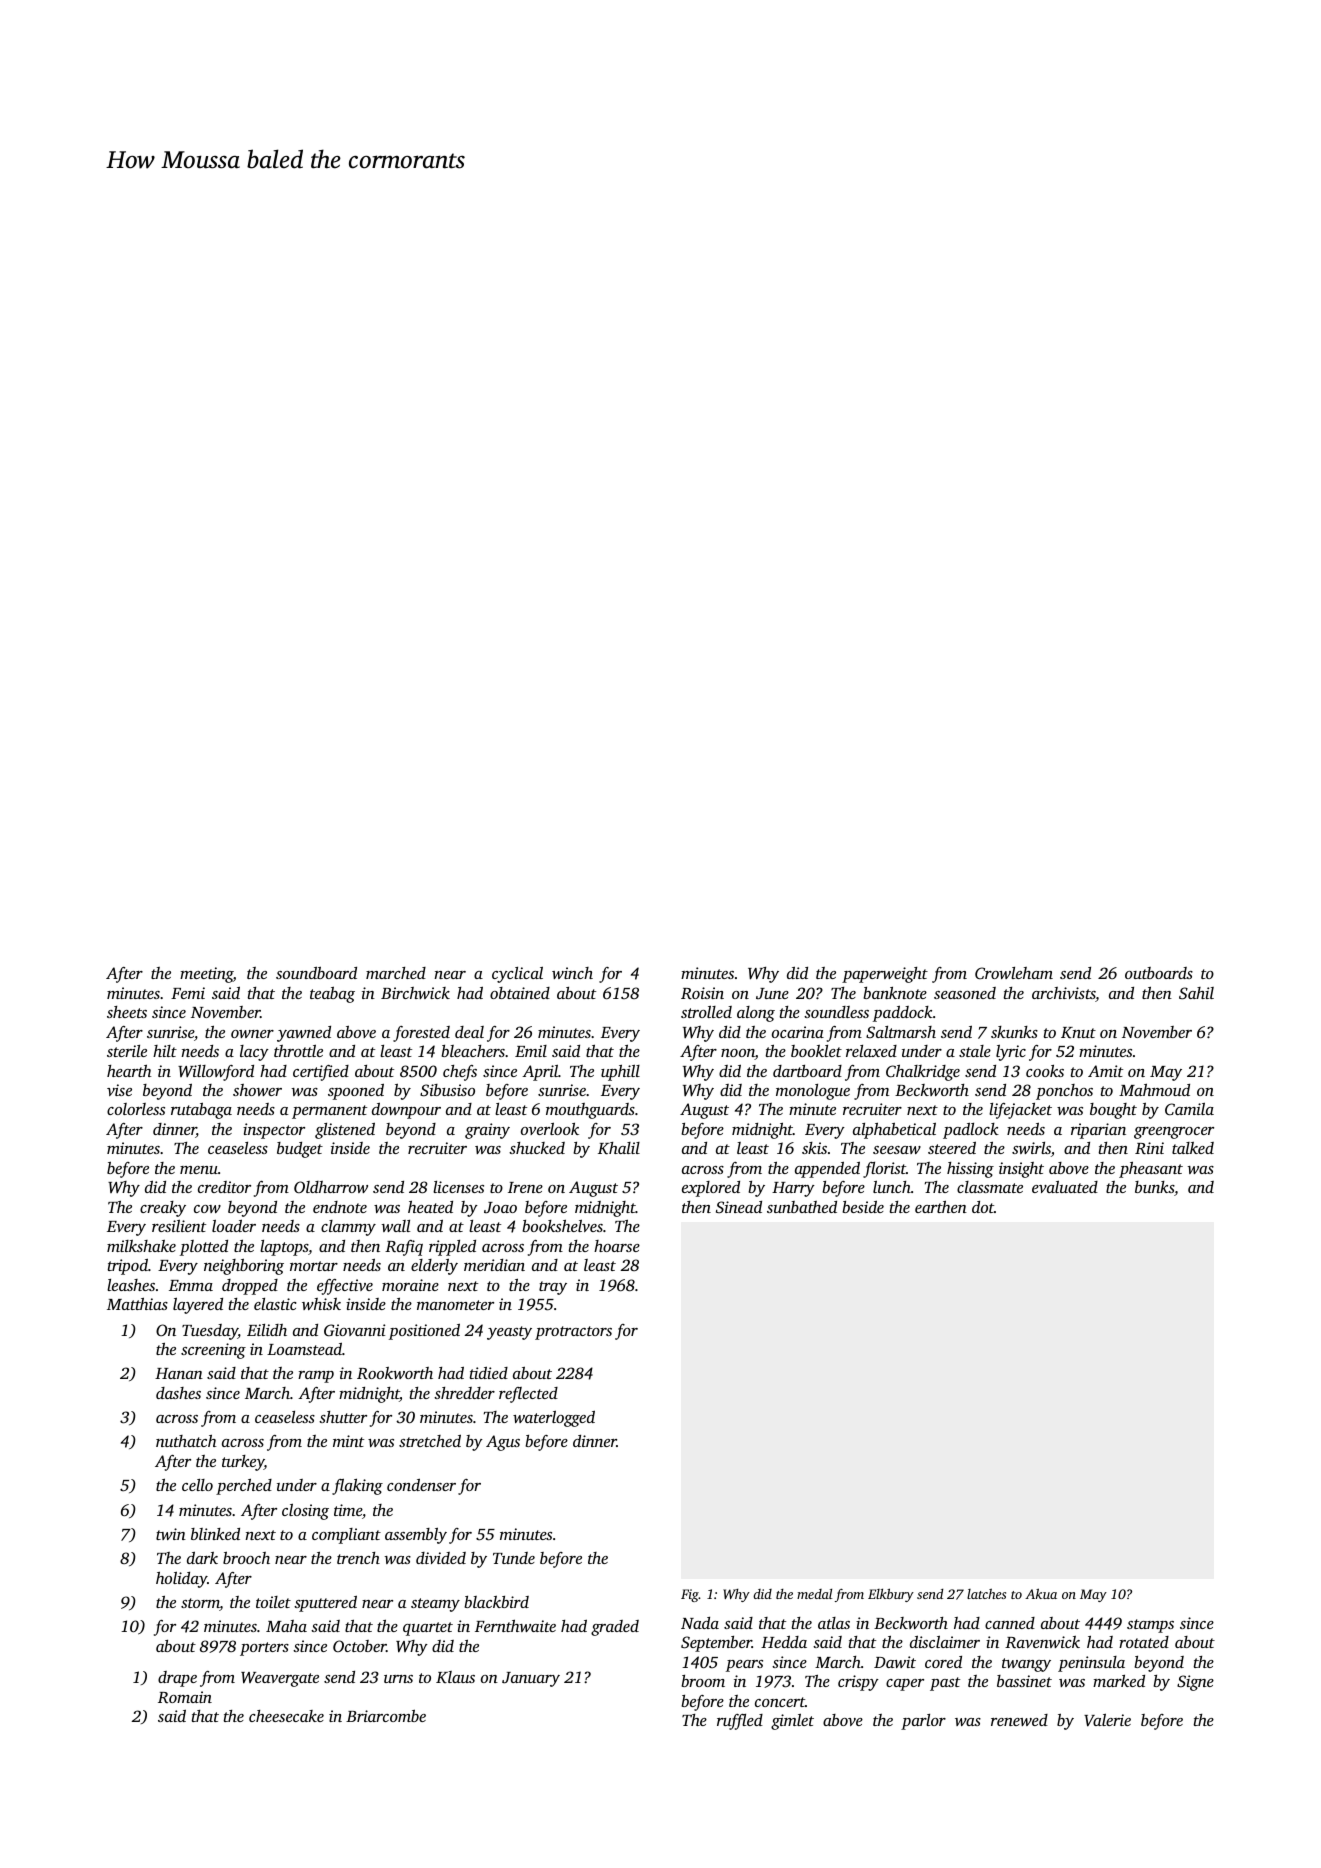  Describe the element at coordinates (702, 993) in the image. I see `Roisin` at that location.
